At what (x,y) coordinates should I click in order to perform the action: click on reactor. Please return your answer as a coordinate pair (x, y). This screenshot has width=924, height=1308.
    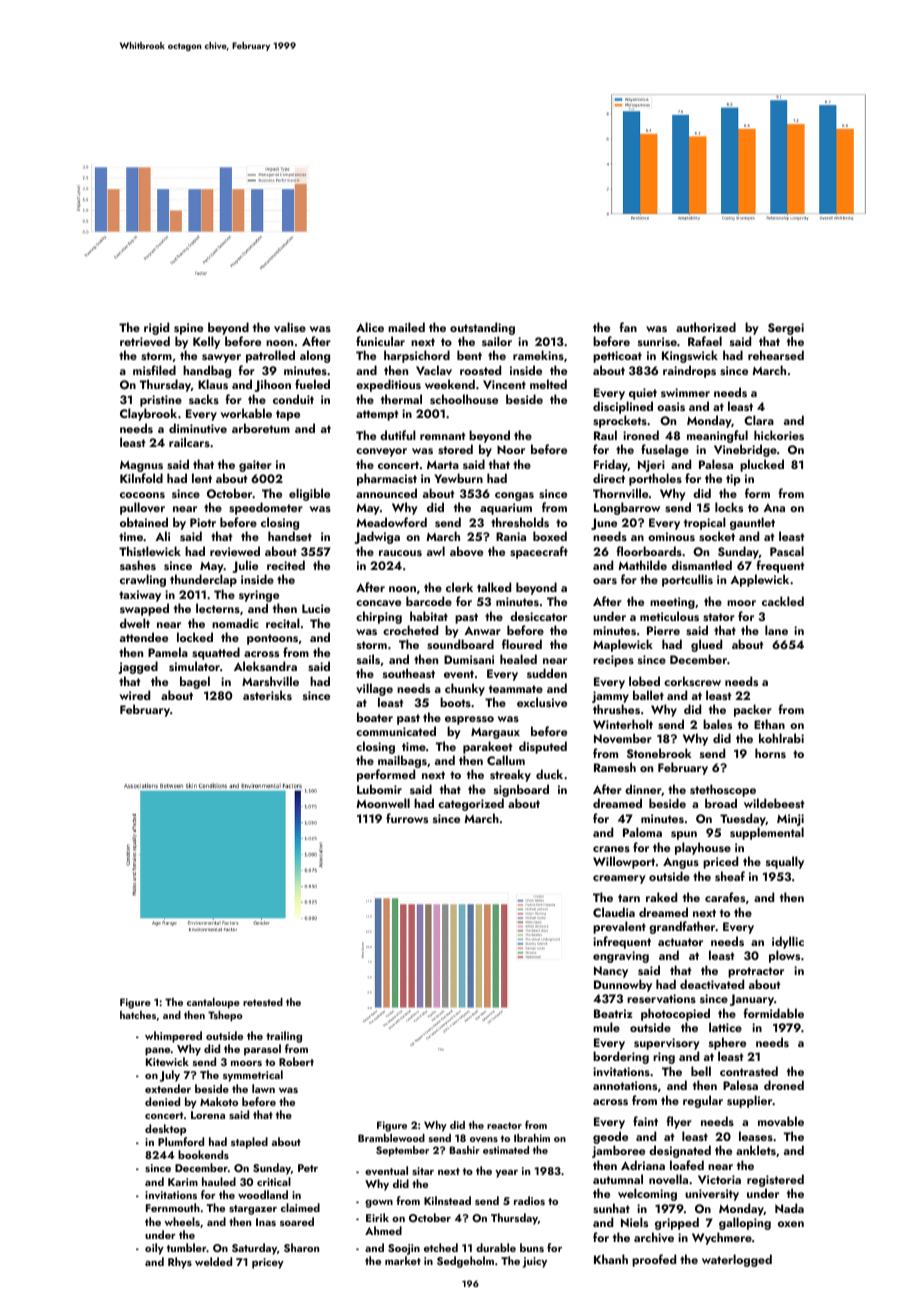
    Looking at the image, I should click on (504, 1125).
